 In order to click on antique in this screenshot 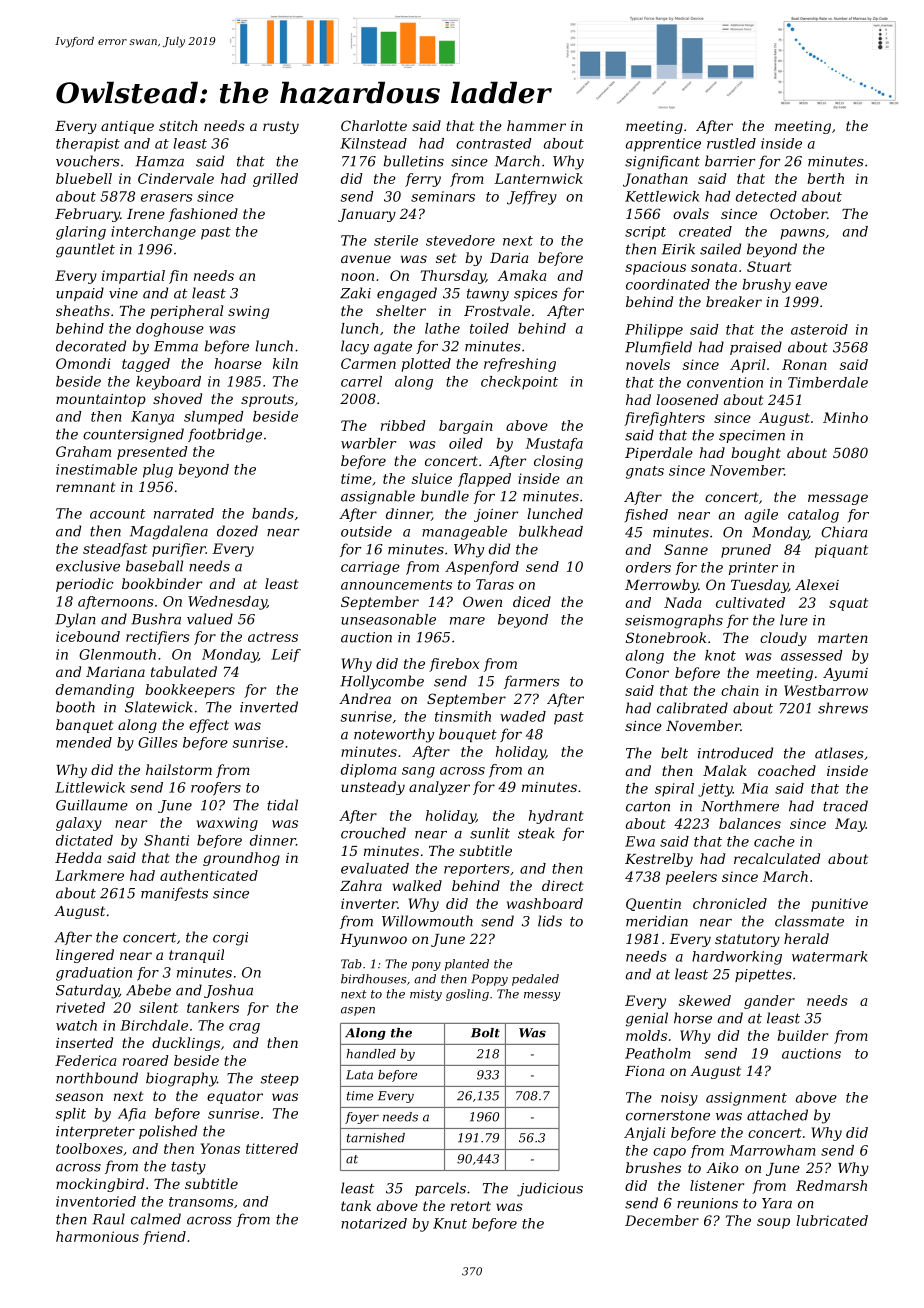, I will do `click(127, 127)`.
